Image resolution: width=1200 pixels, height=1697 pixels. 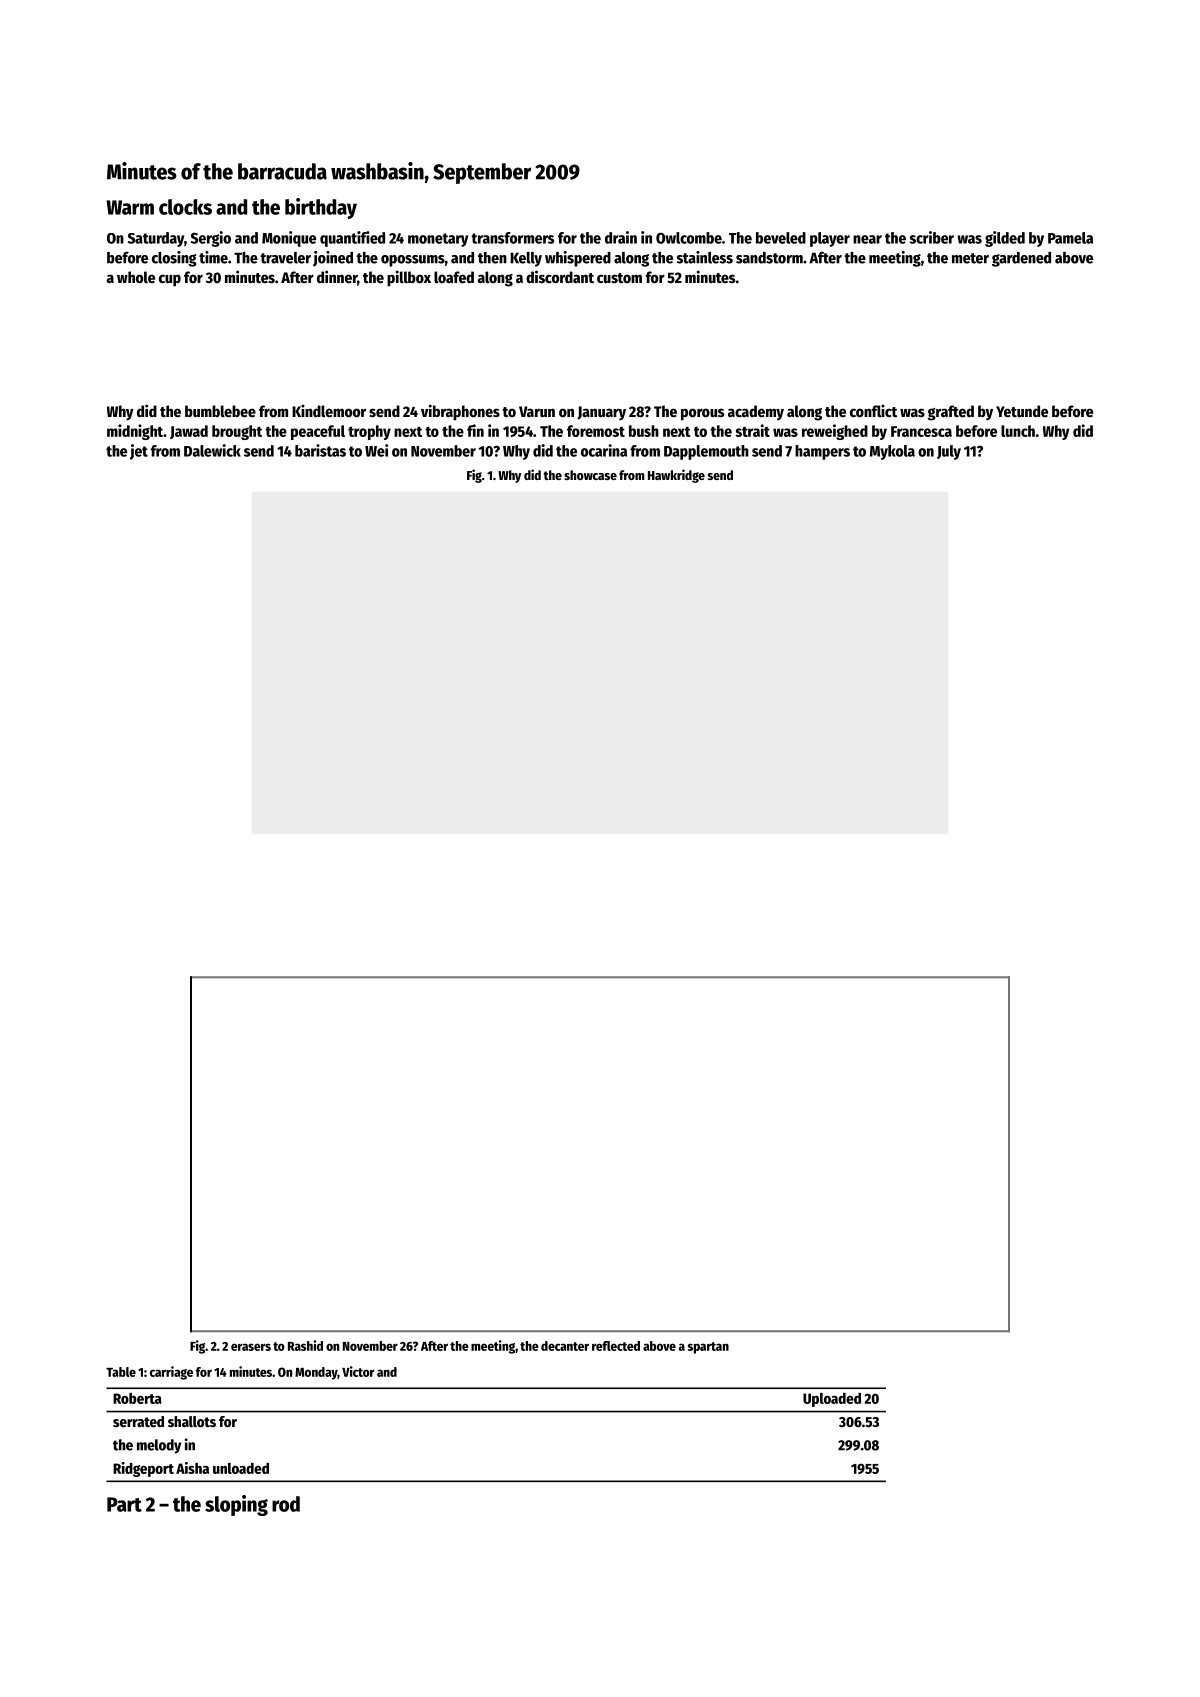 What do you see at coordinates (220, 411) in the screenshot?
I see `bumblebee` at bounding box center [220, 411].
